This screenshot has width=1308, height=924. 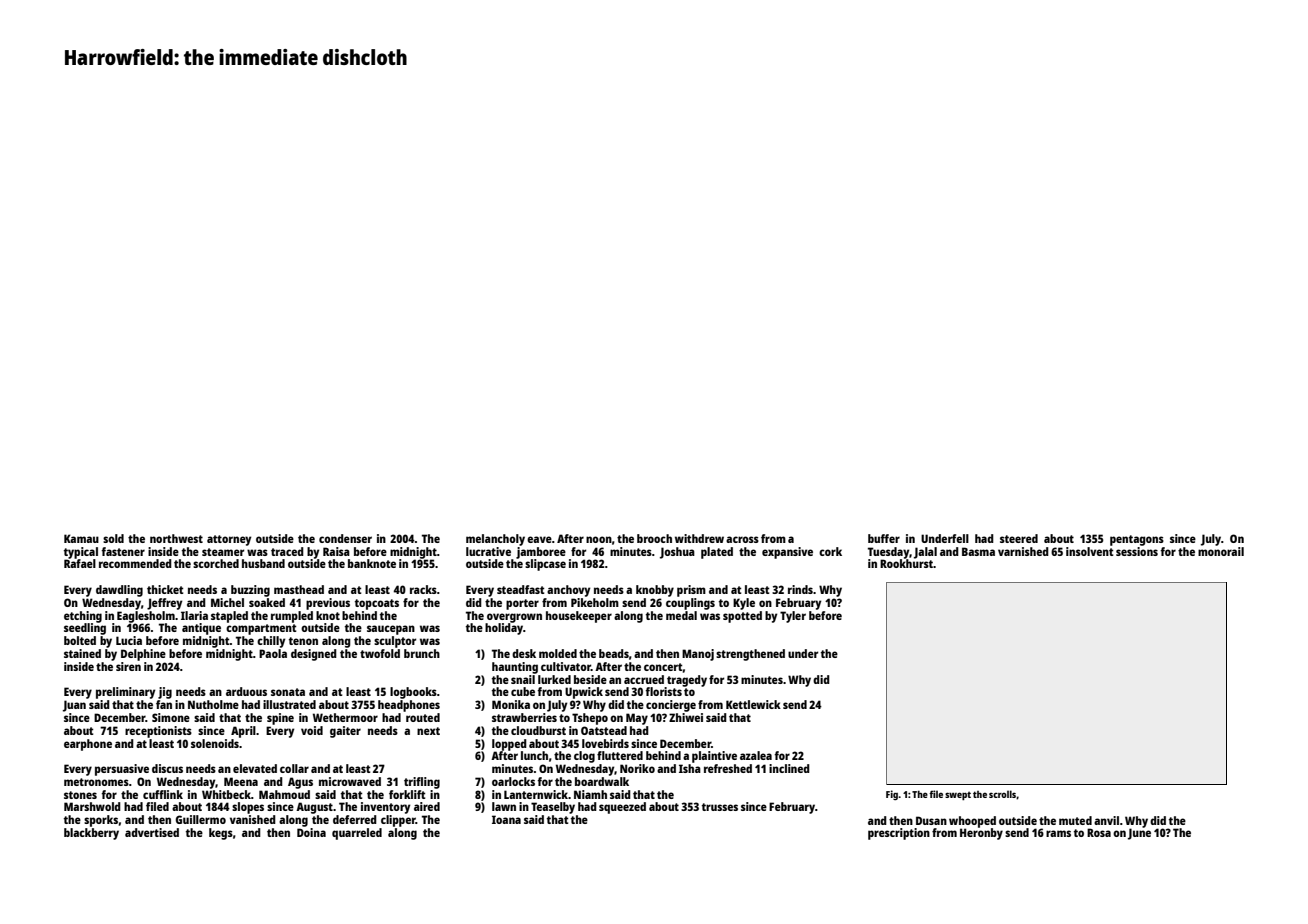 I want to click on steered, so click(x=1019, y=538).
